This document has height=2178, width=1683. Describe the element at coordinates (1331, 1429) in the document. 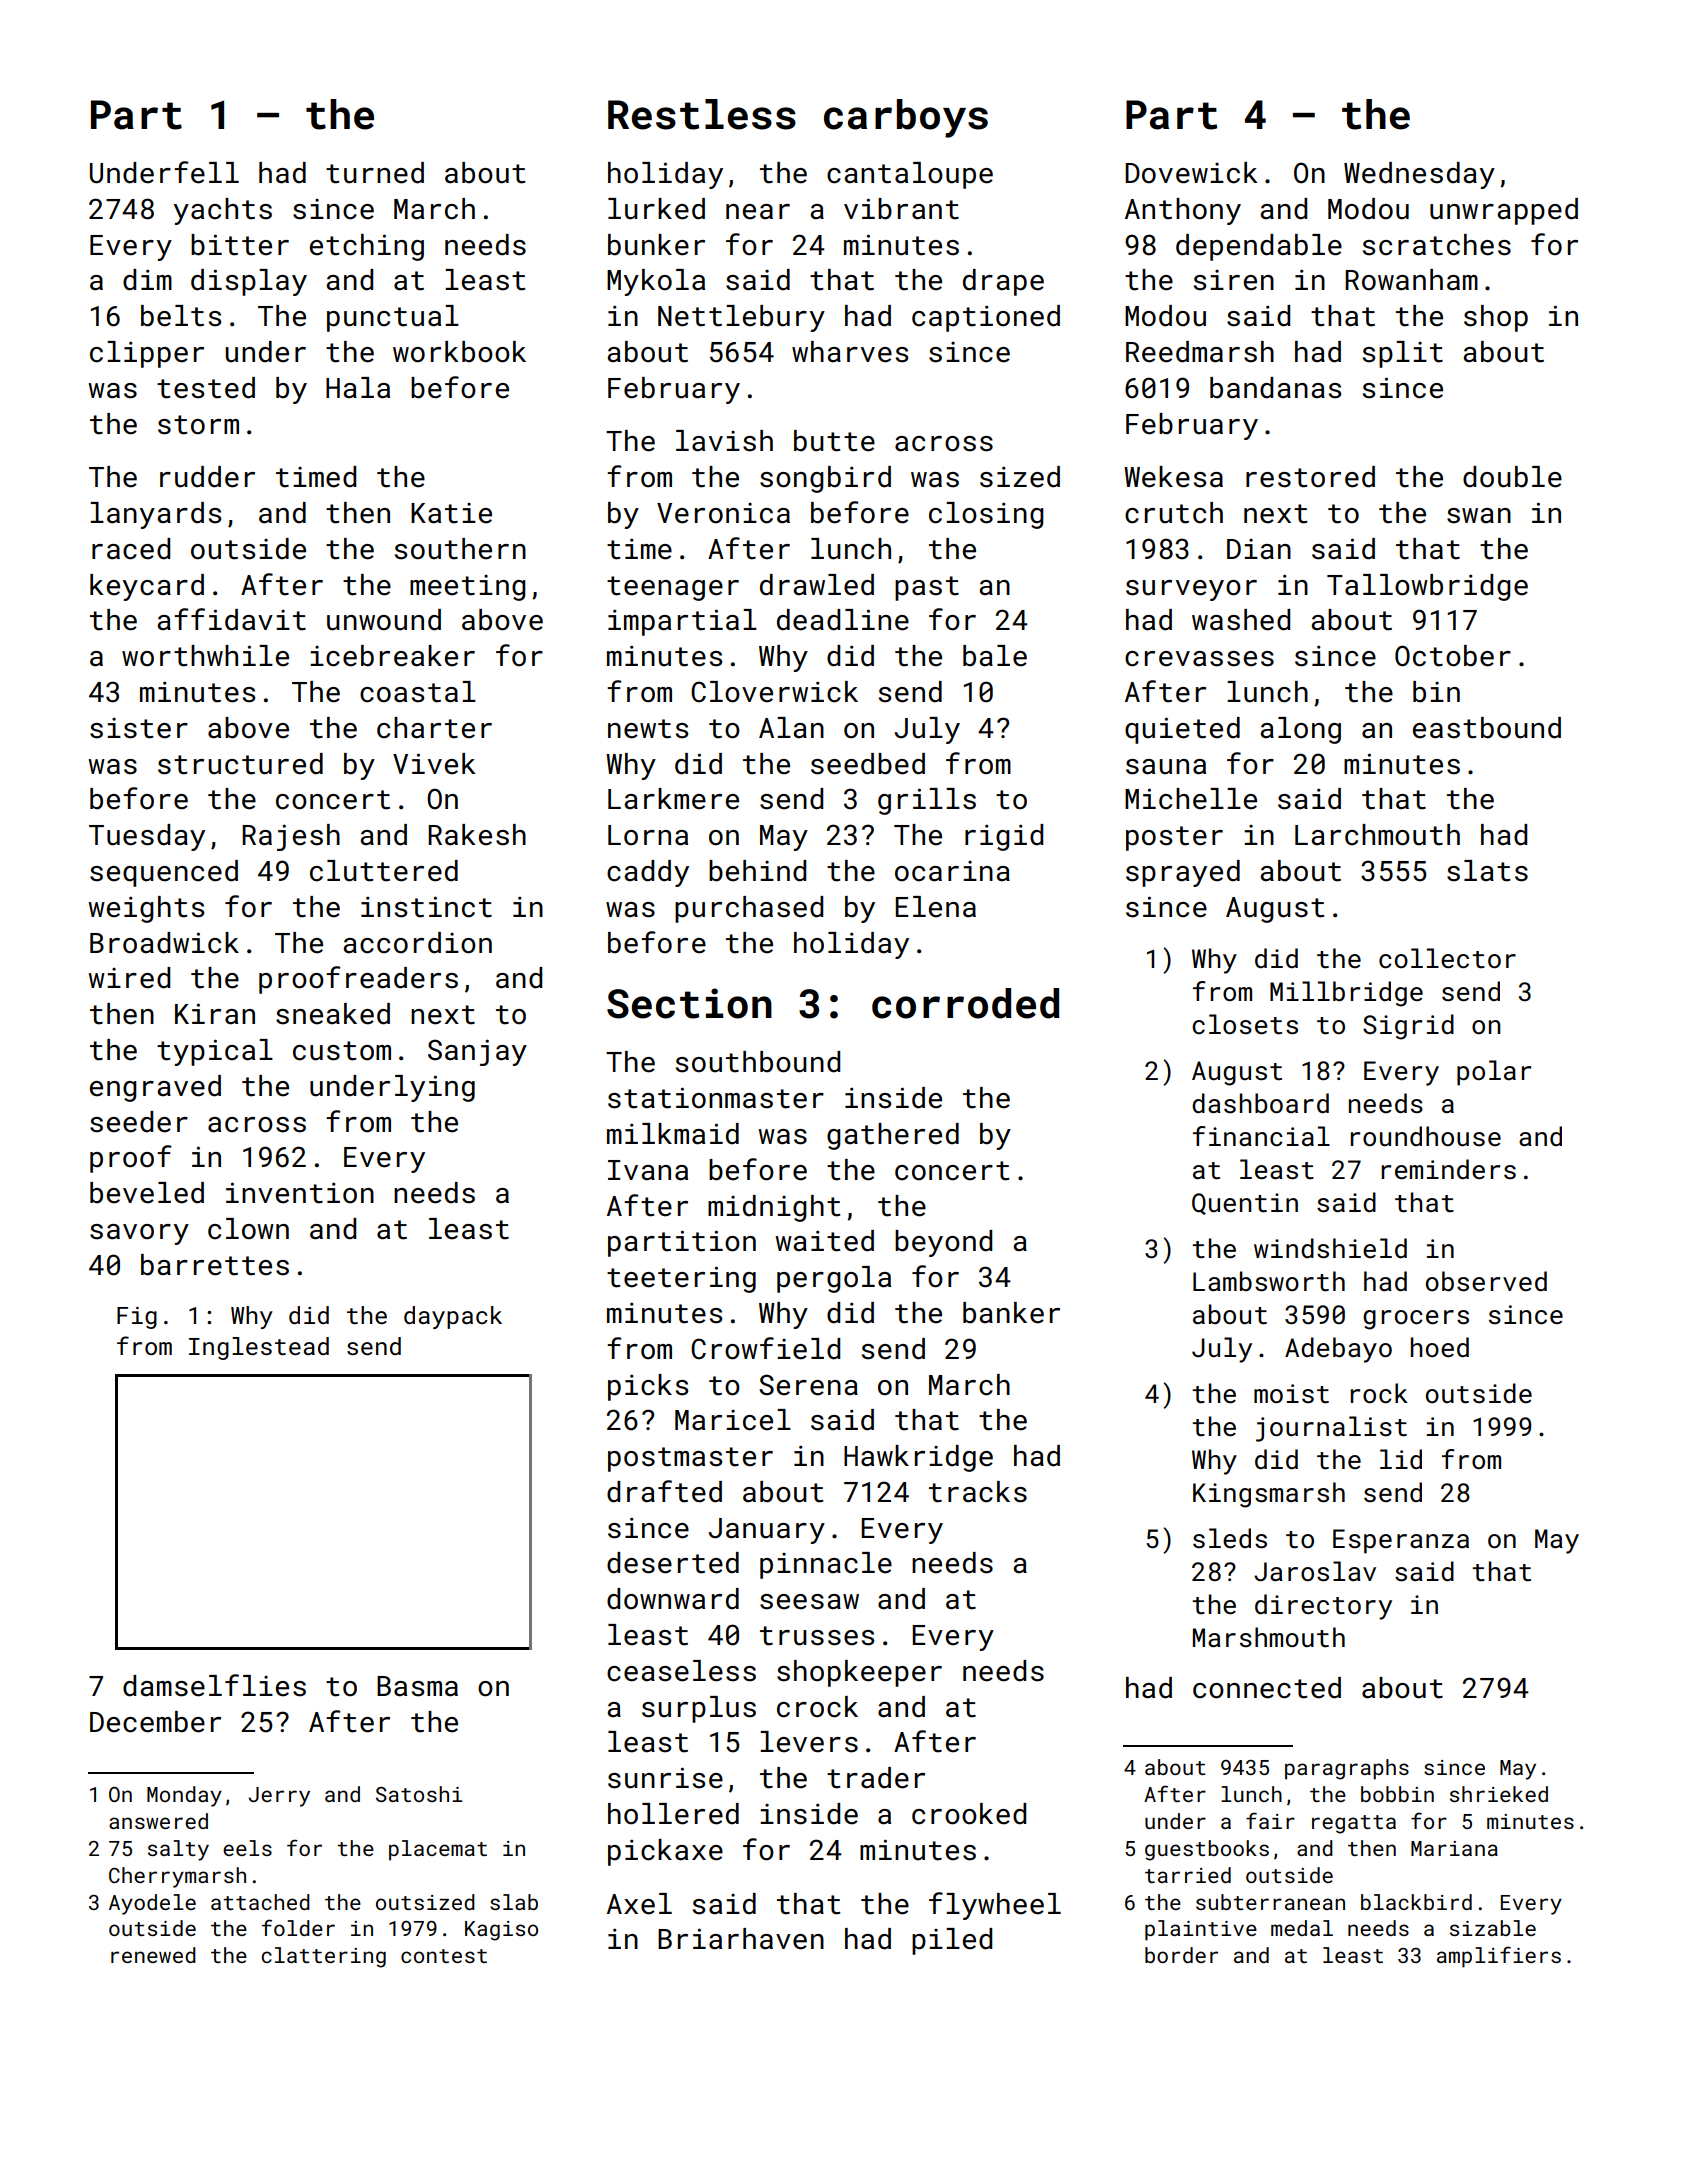

I see `journalist` at that location.
